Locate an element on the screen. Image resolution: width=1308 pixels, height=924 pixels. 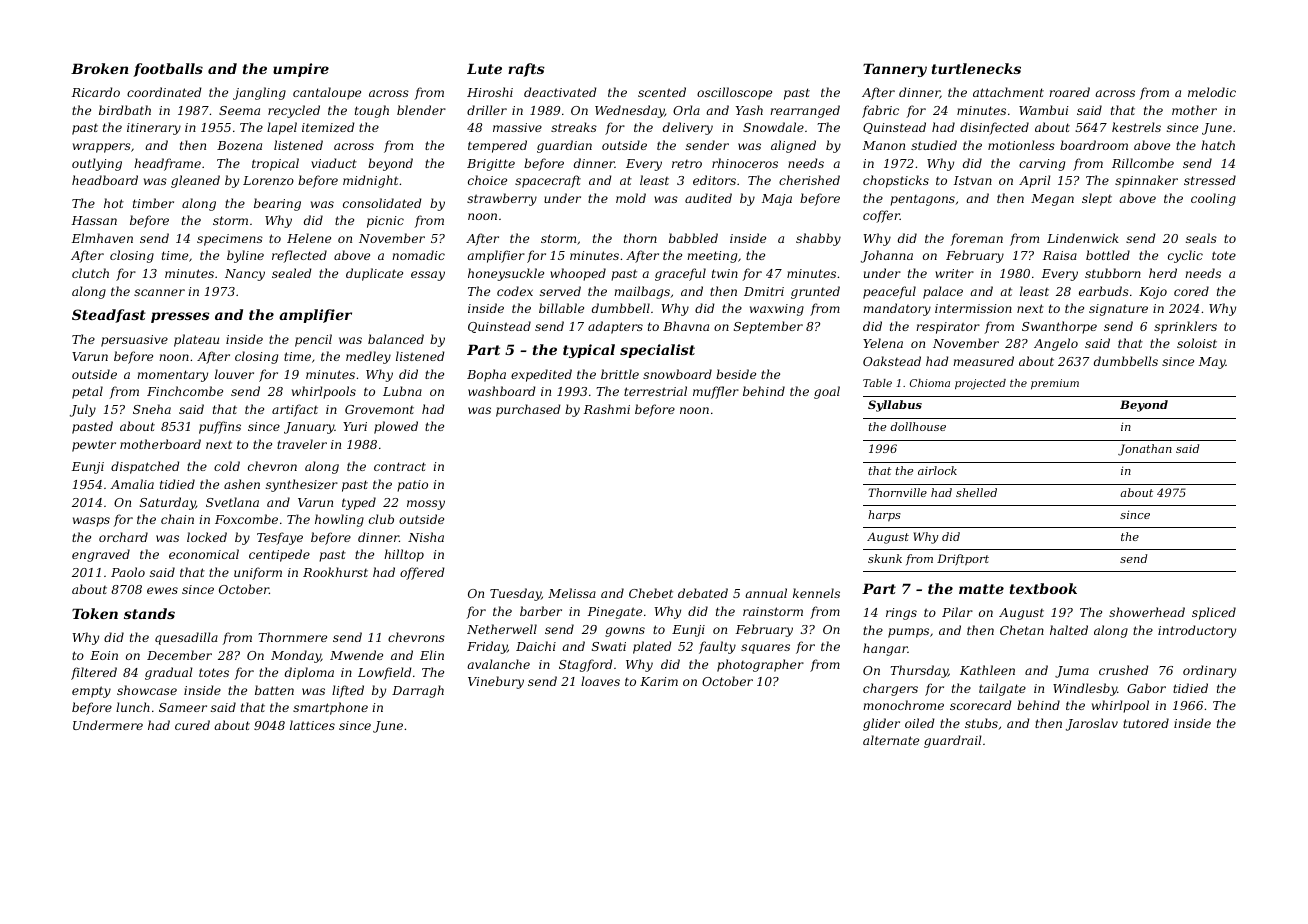
lattices is located at coordinates (312, 725).
